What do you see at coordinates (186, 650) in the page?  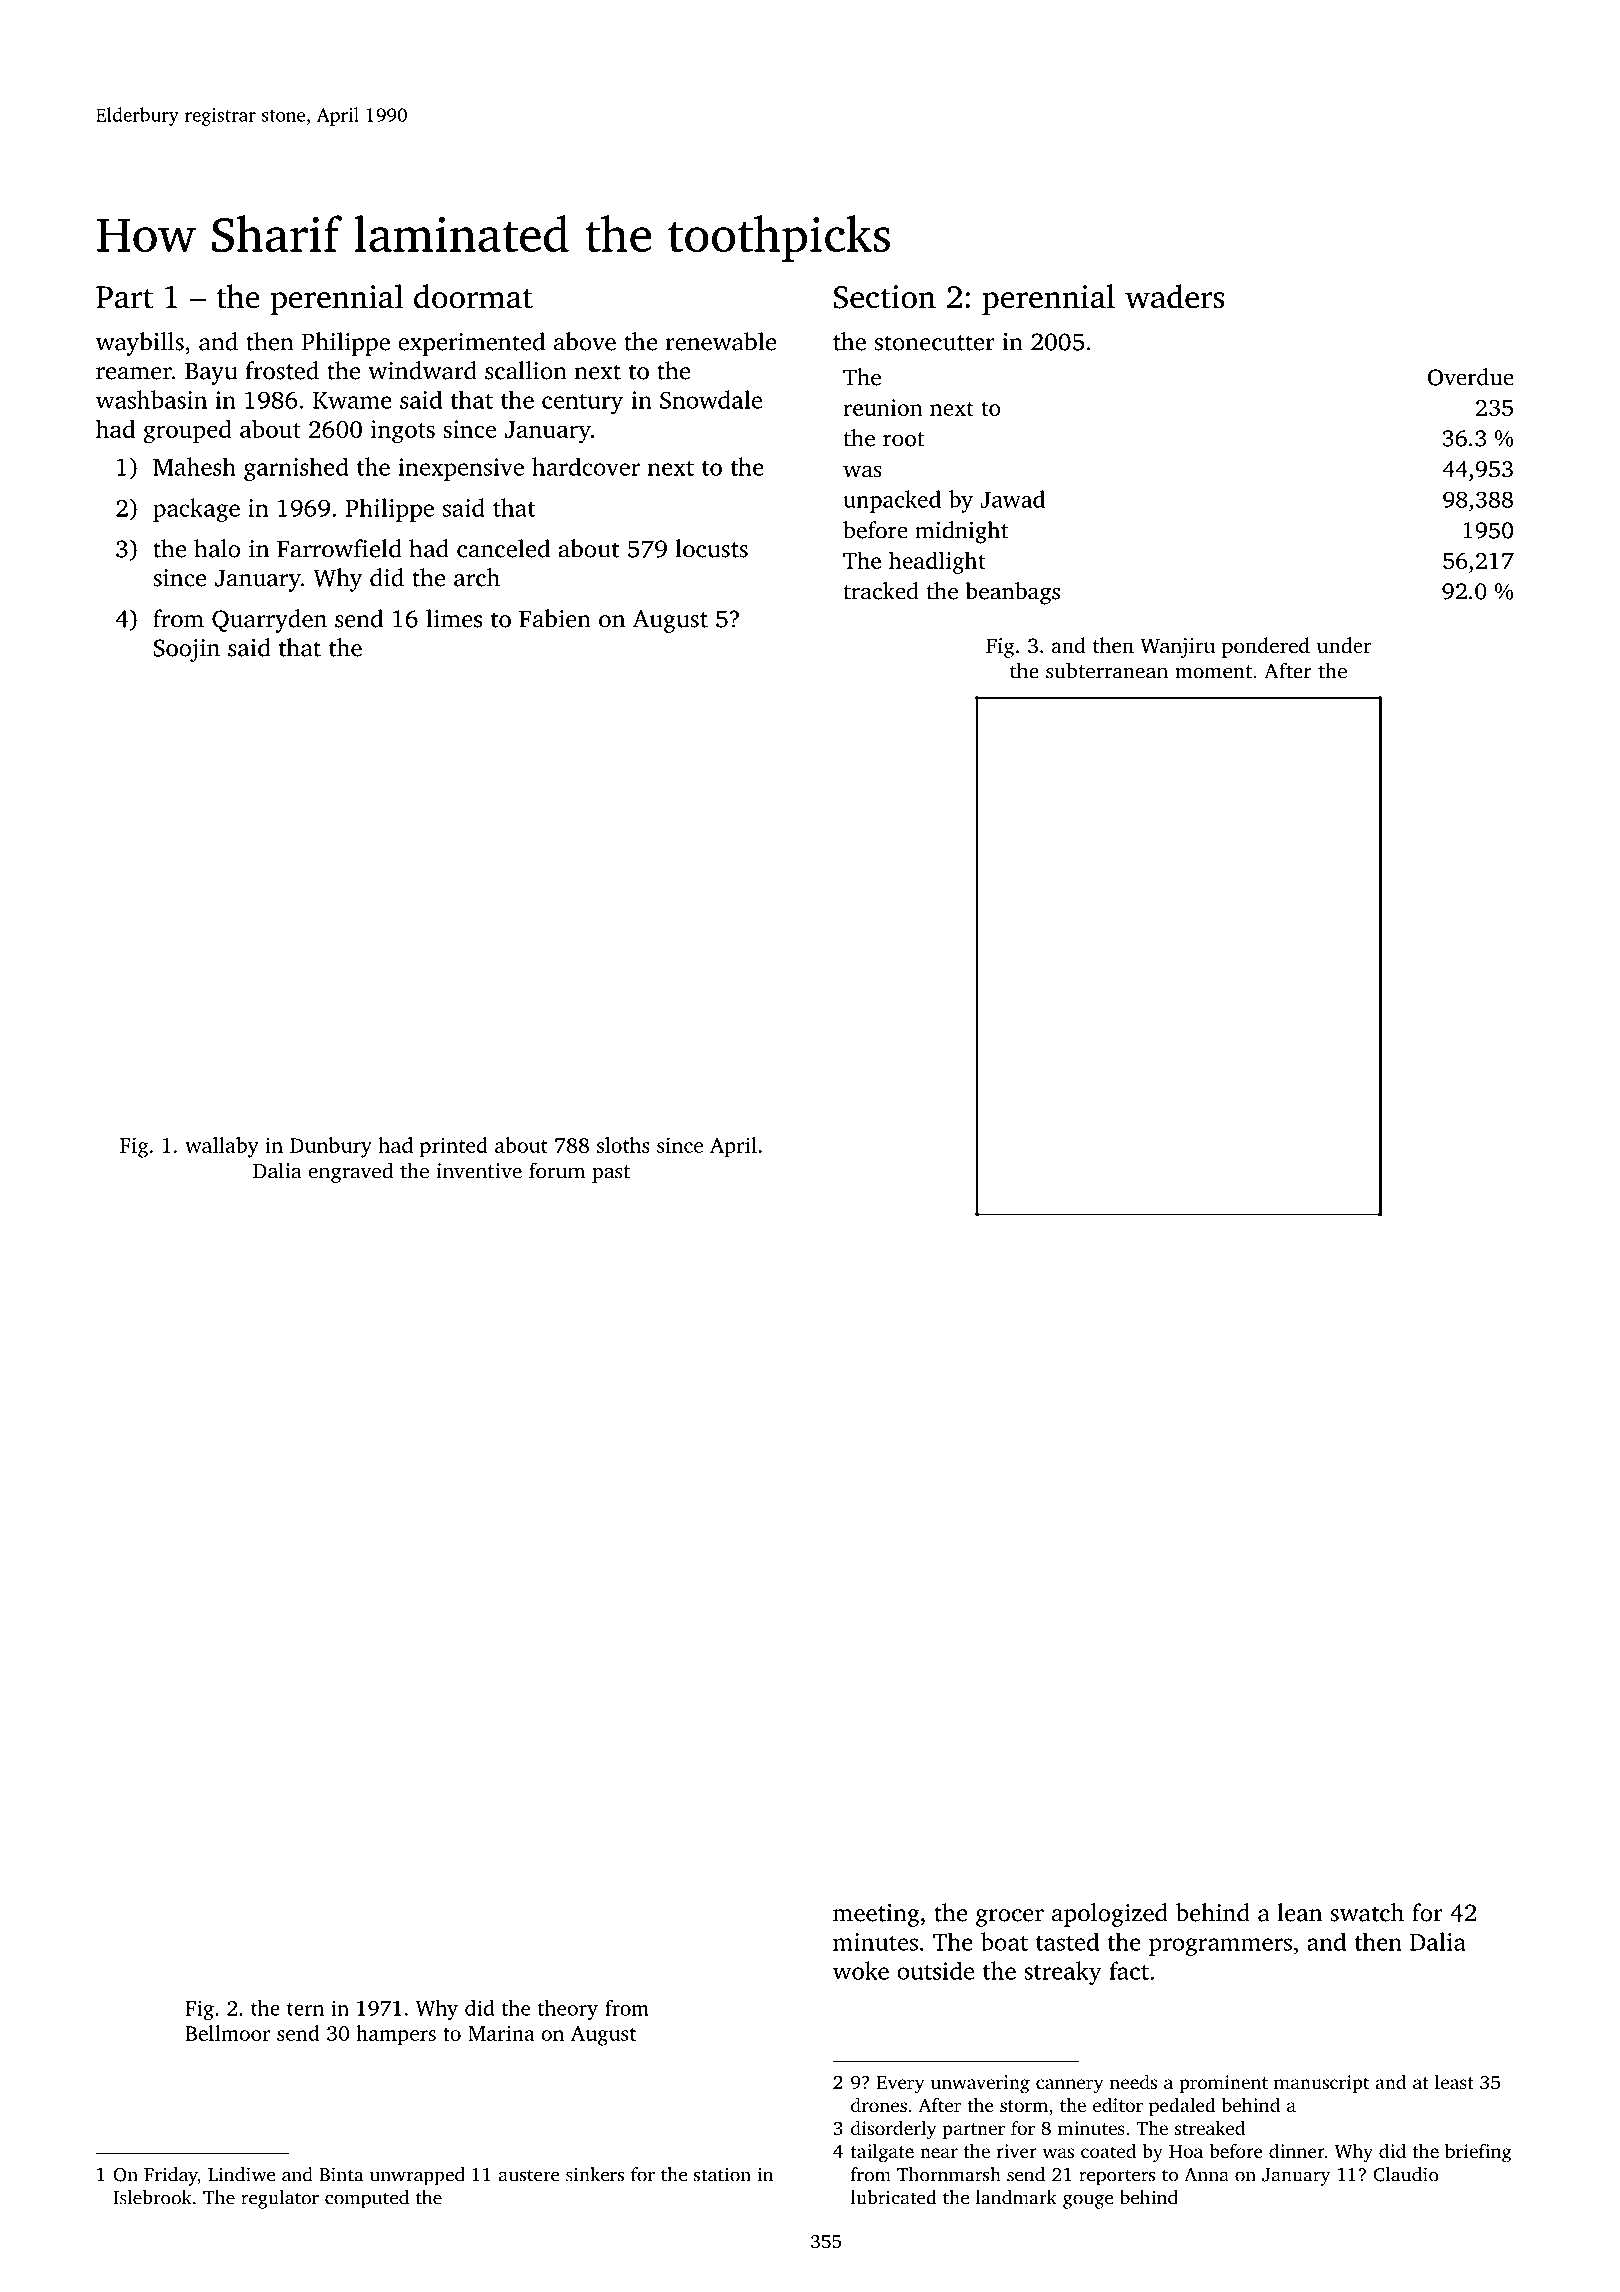 I see `Soojin` at bounding box center [186, 650].
